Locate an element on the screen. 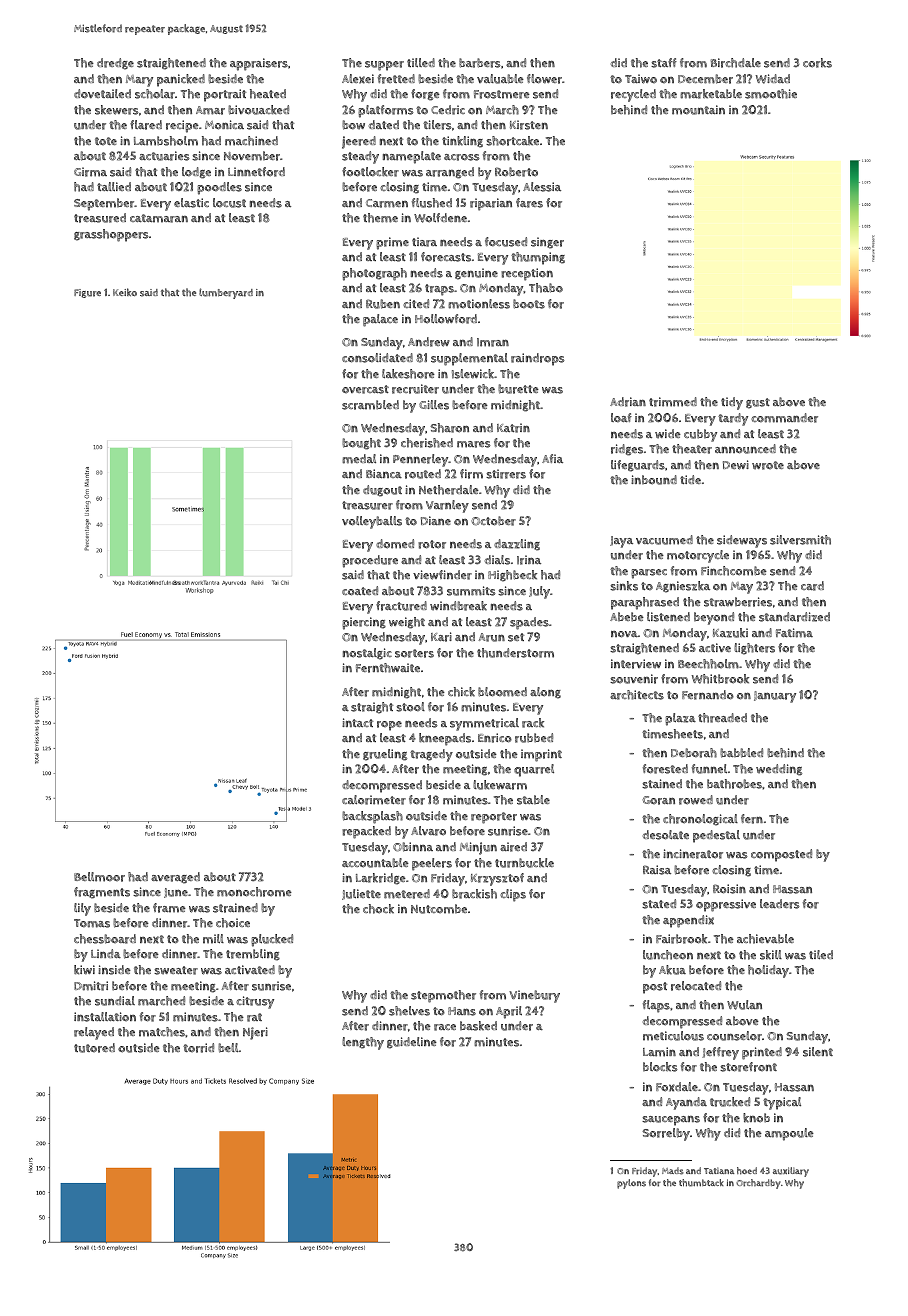  Alvaro is located at coordinates (428, 831).
